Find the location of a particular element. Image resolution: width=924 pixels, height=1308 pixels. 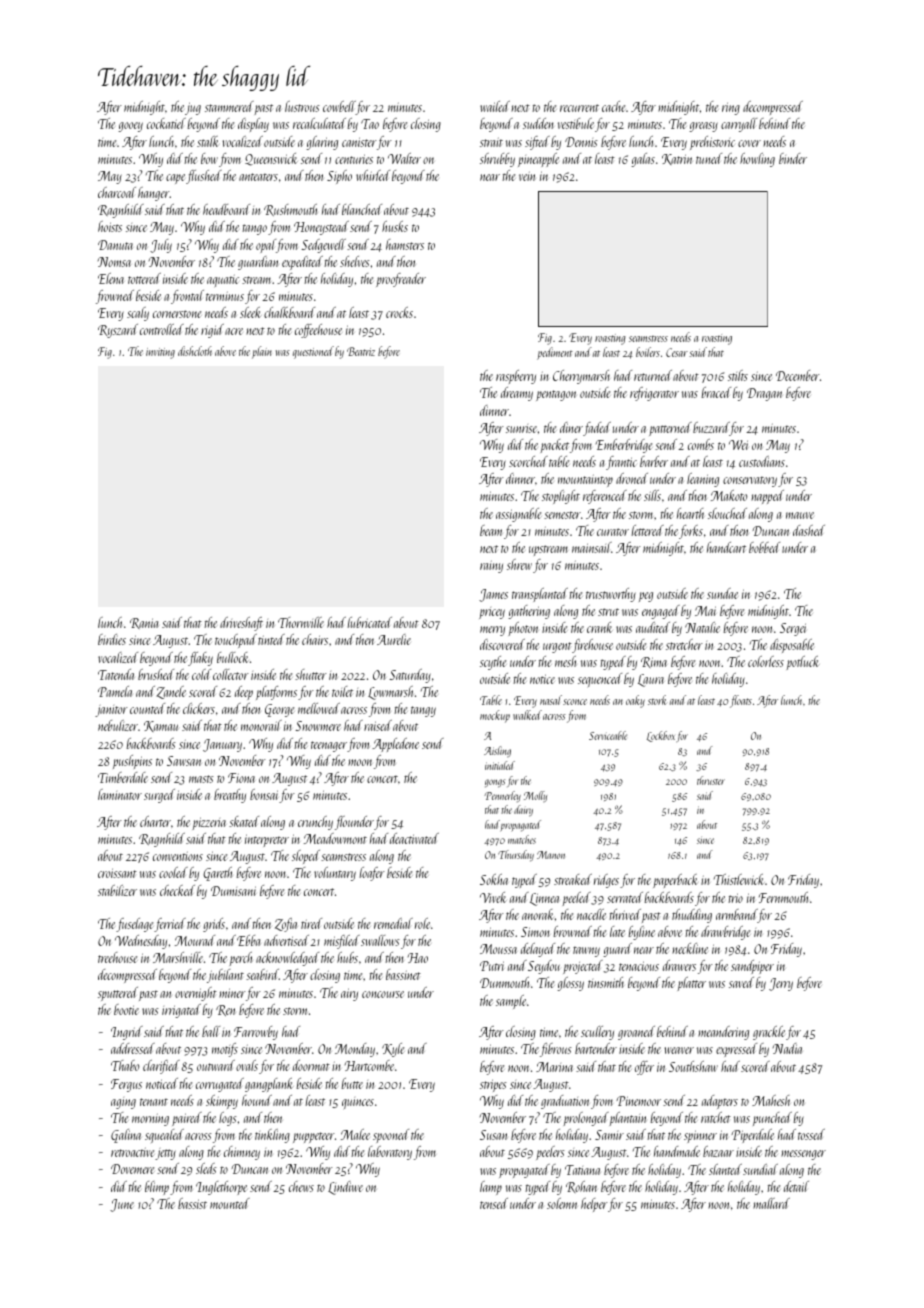

mallard is located at coordinates (771, 1203).
